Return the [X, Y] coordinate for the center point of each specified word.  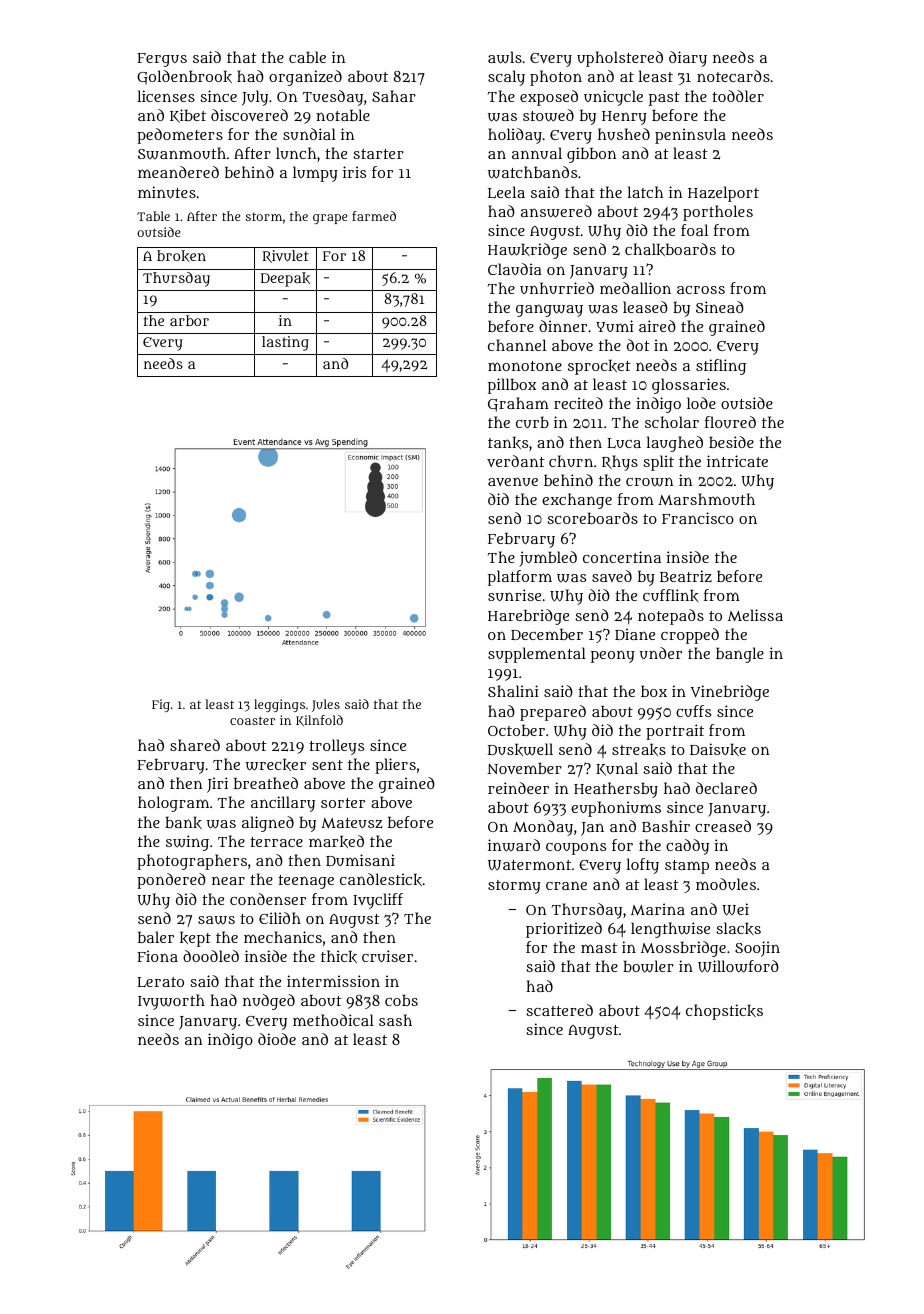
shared [195, 745]
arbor [189, 320]
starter [378, 154]
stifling [721, 367]
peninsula [690, 136]
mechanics [283, 937]
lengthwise [670, 930]
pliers [395, 766]
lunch [296, 153]
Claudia [515, 269]
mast [599, 948]
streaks [639, 750]
